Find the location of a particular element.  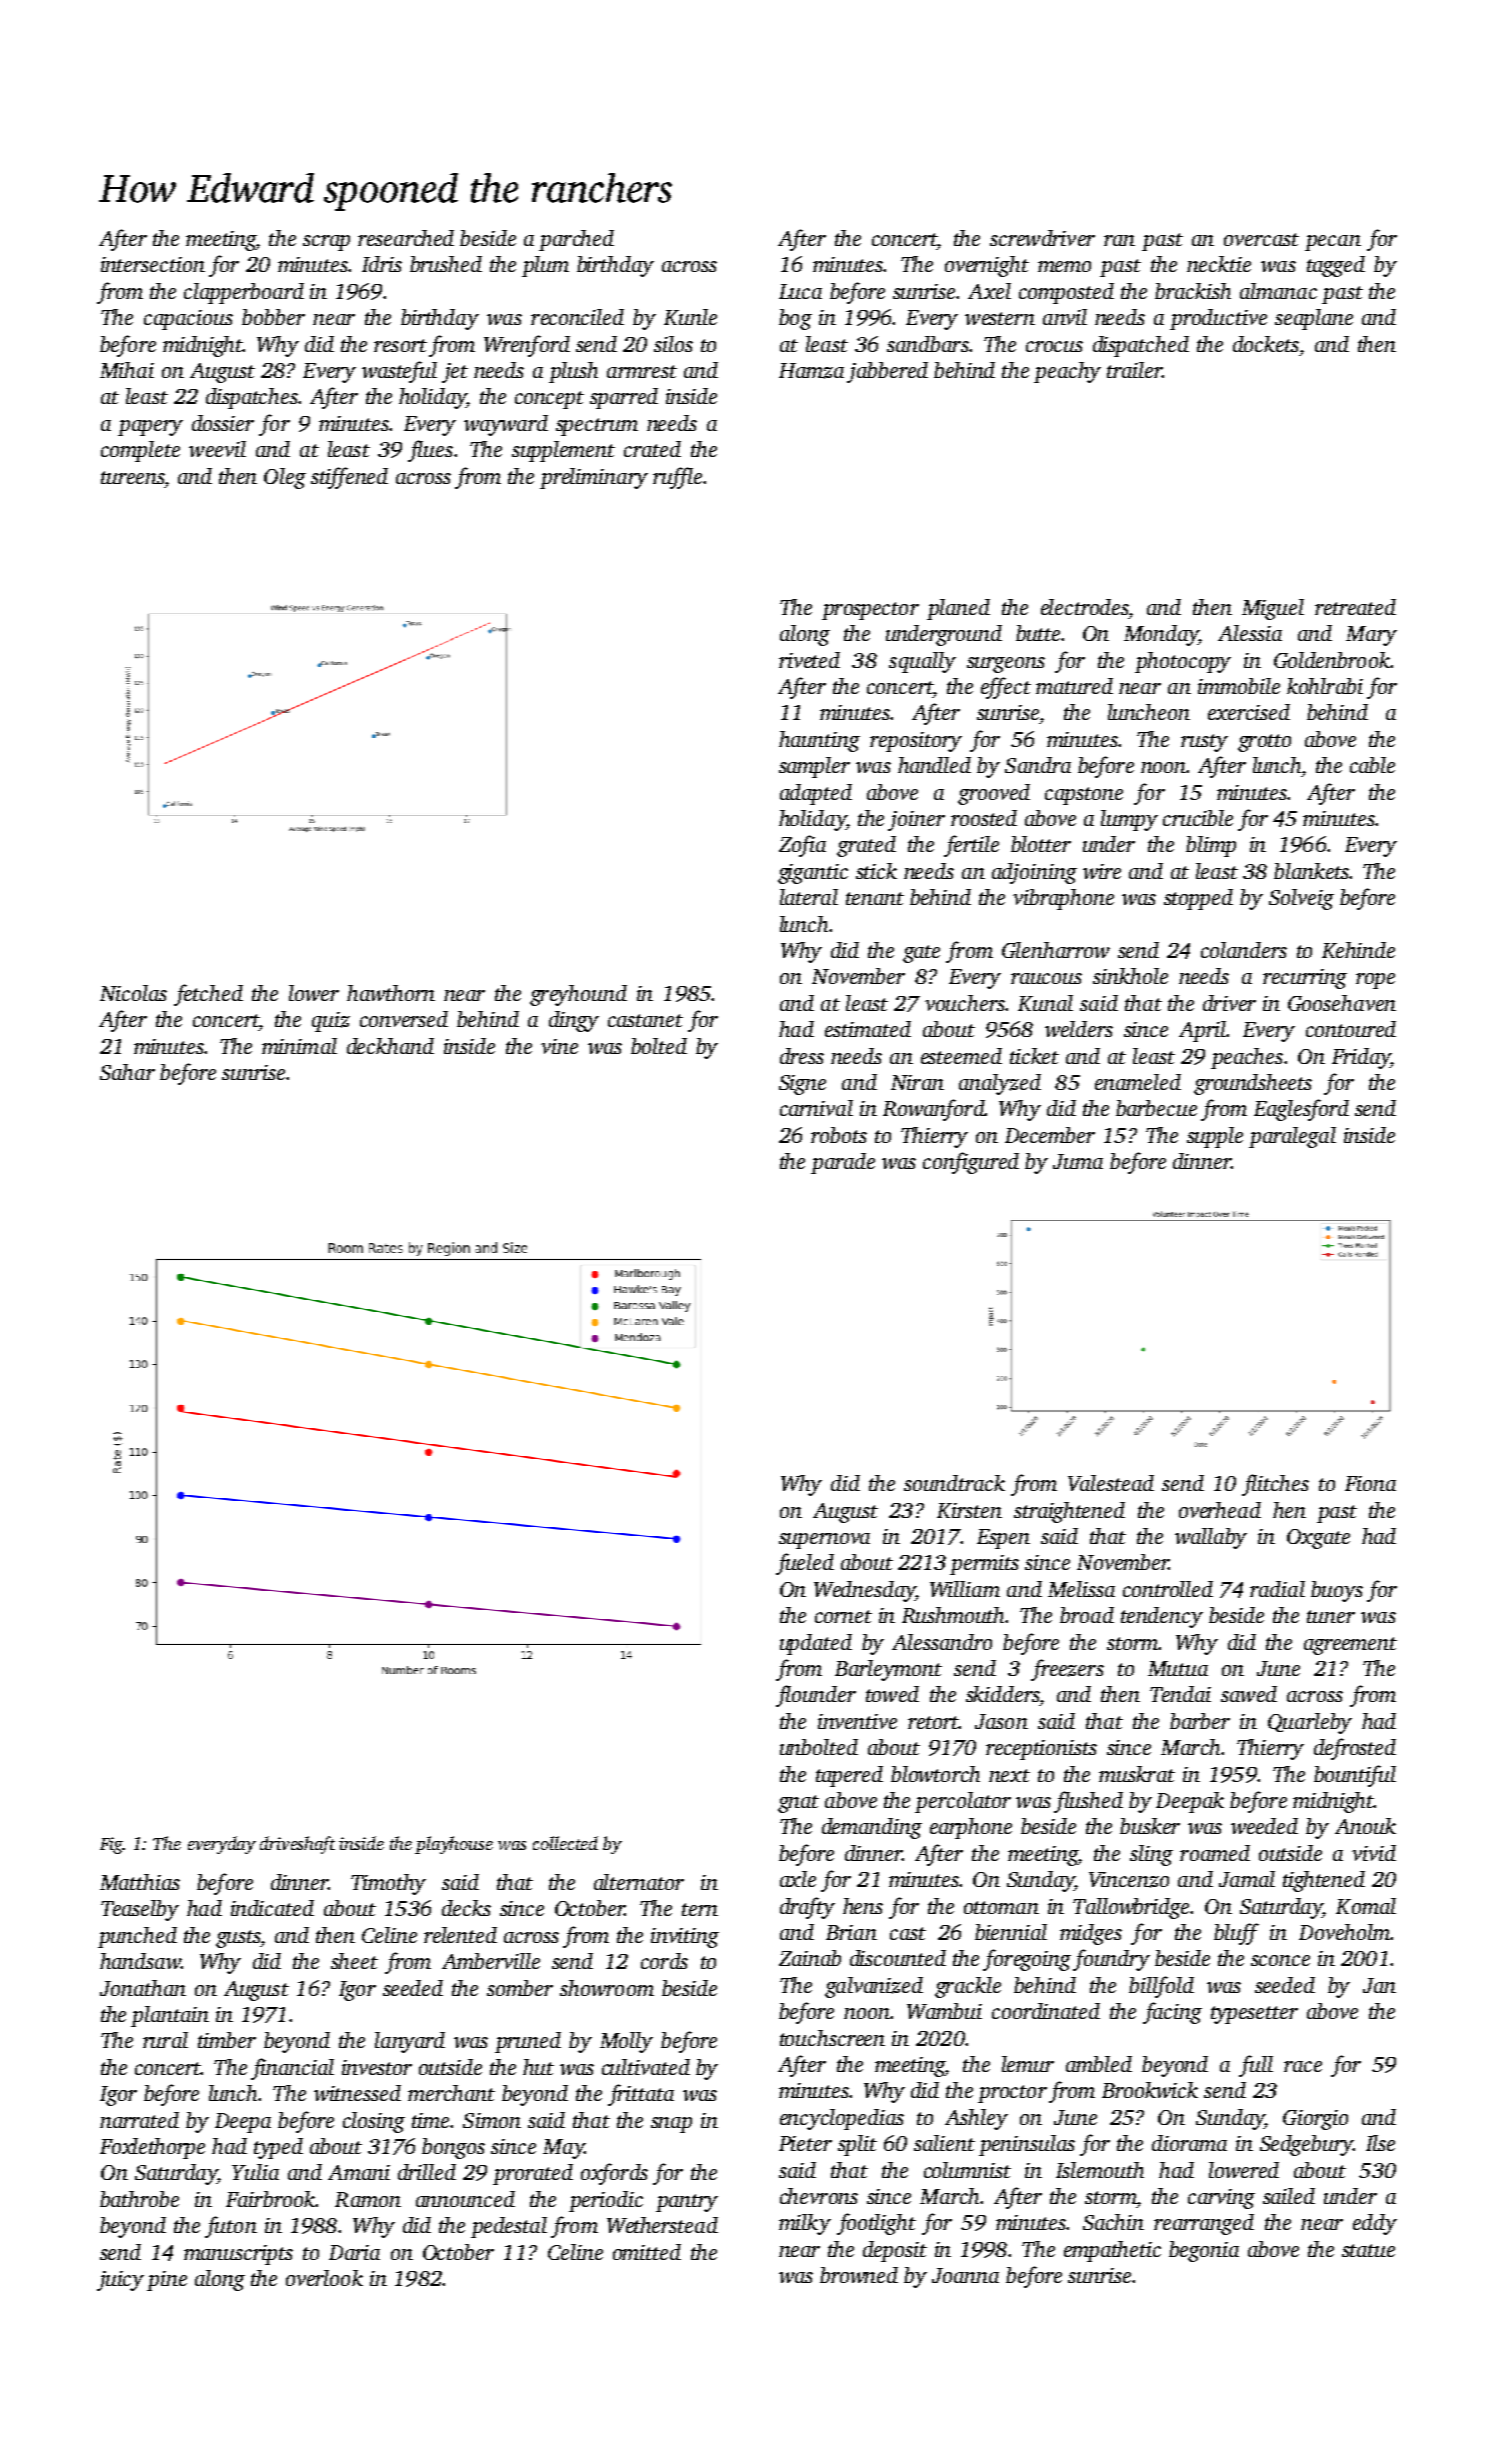

dockets is located at coordinates (1266, 344).
